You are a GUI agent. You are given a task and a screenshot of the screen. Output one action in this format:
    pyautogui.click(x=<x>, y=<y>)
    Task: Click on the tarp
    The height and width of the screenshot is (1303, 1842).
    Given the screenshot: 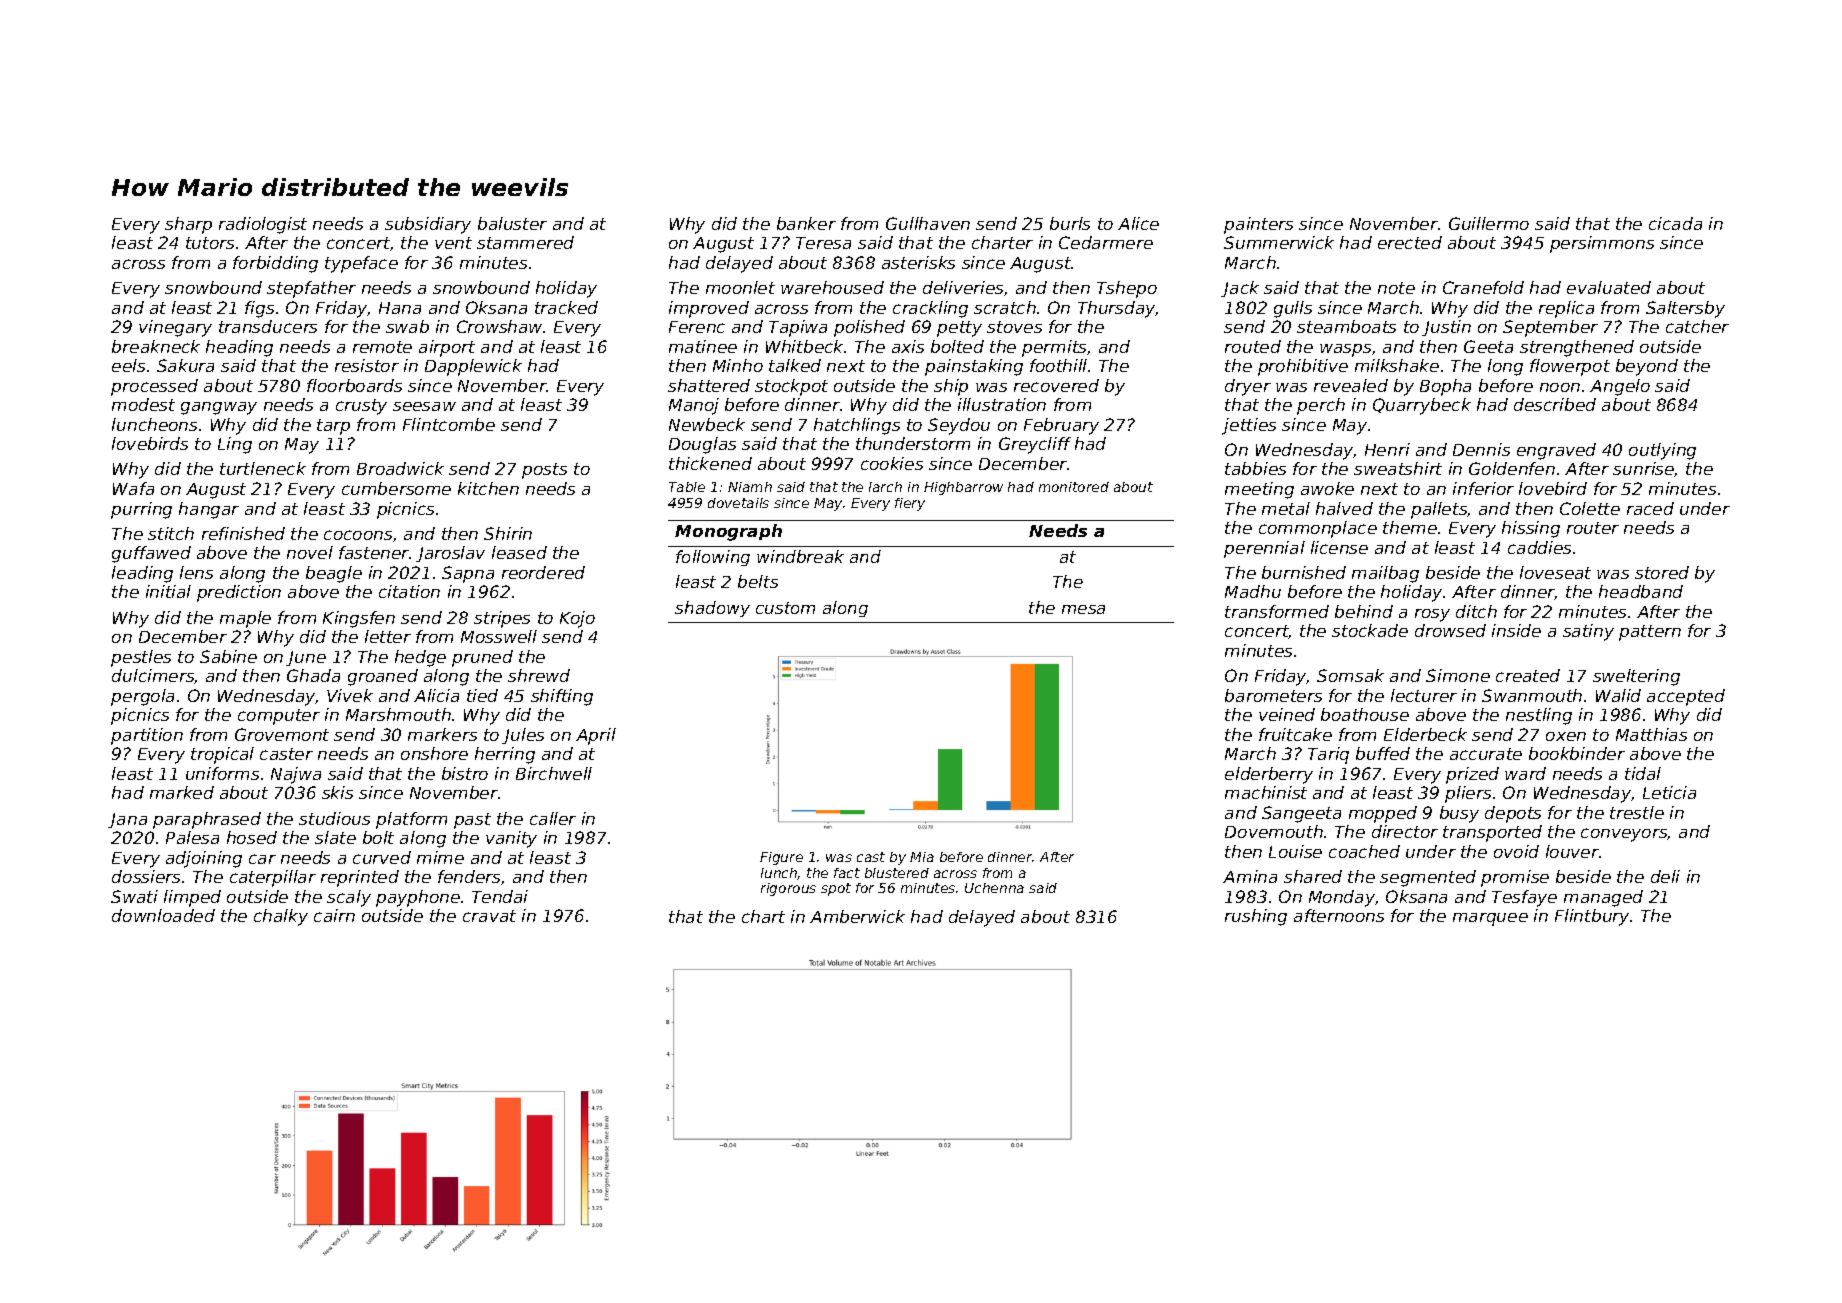 What is the action you would take?
    pyautogui.click(x=333, y=427)
